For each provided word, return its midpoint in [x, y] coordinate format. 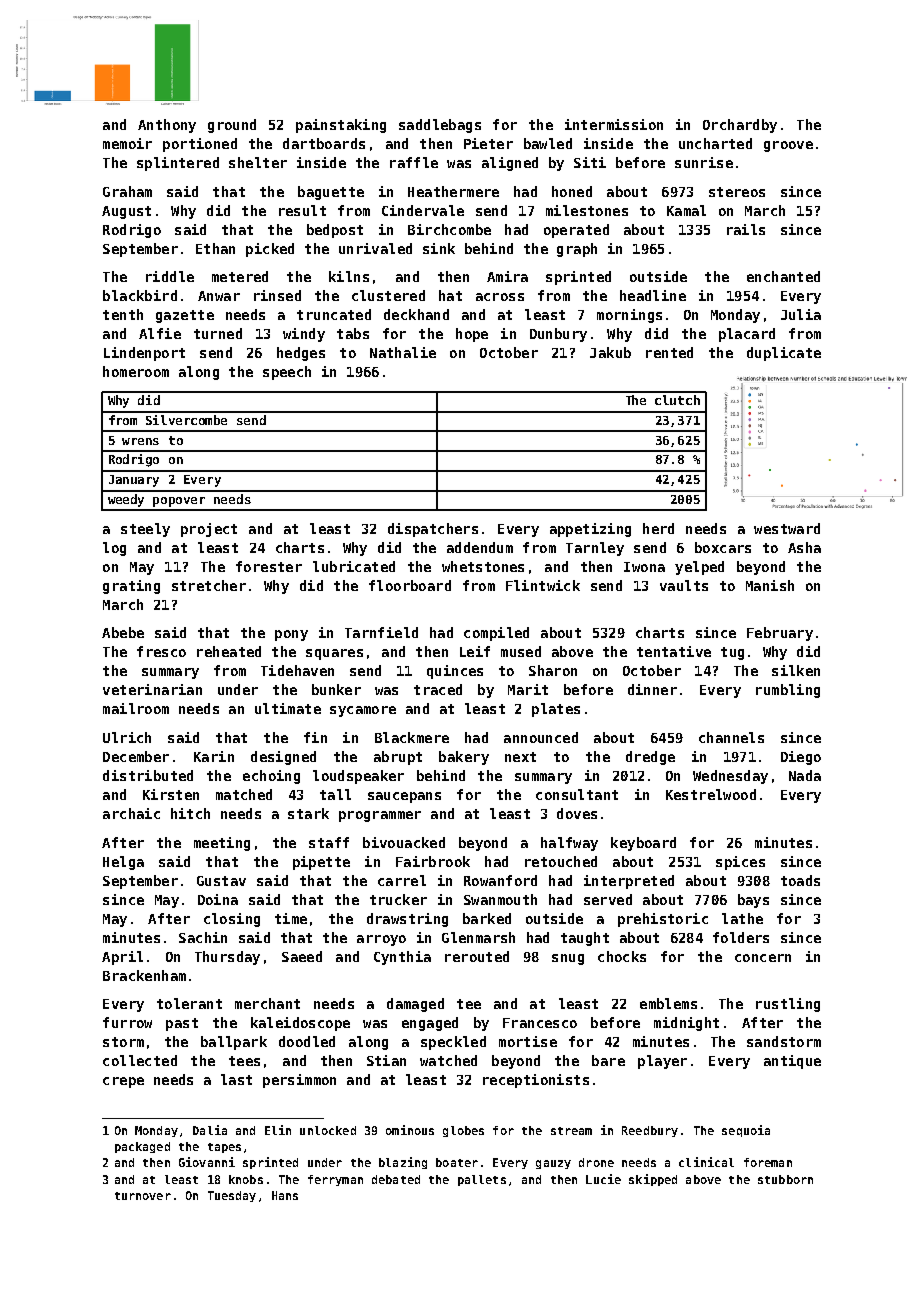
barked [487, 918]
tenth [123, 314]
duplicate [784, 354]
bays [753, 901]
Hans [285, 1195]
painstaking [341, 126]
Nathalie [403, 352]
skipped [653, 1180]
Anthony [167, 126]
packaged [142, 1147]
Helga [123, 863]
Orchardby [740, 126]
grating [131, 587]
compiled [496, 634]
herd [658, 528]
